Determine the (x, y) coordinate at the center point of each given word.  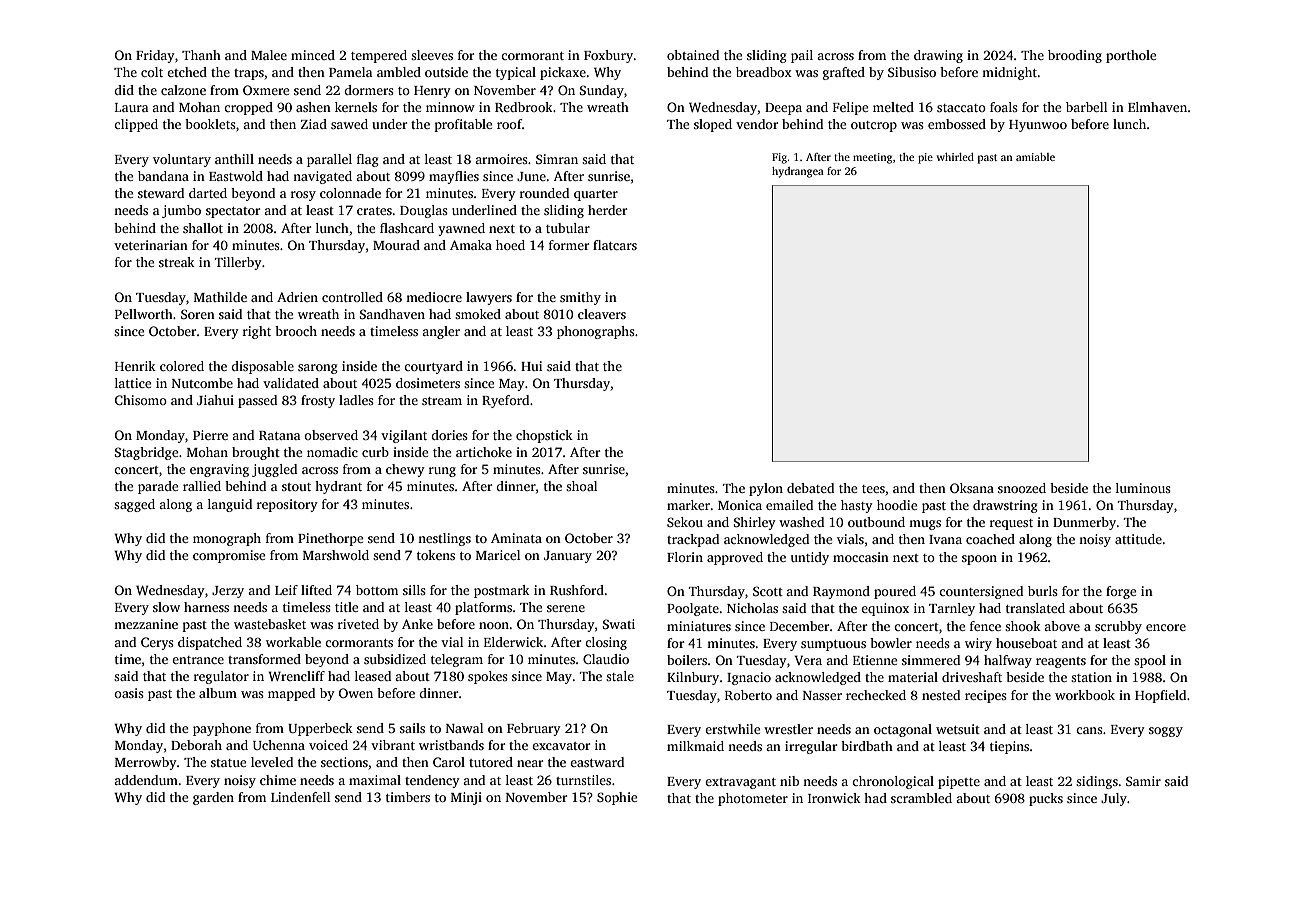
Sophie (617, 798)
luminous (1143, 488)
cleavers (602, 314)
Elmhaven (1157, 107)
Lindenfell (300, 797)
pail (802, 56)
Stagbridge (146, 453)
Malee (269, 55)
